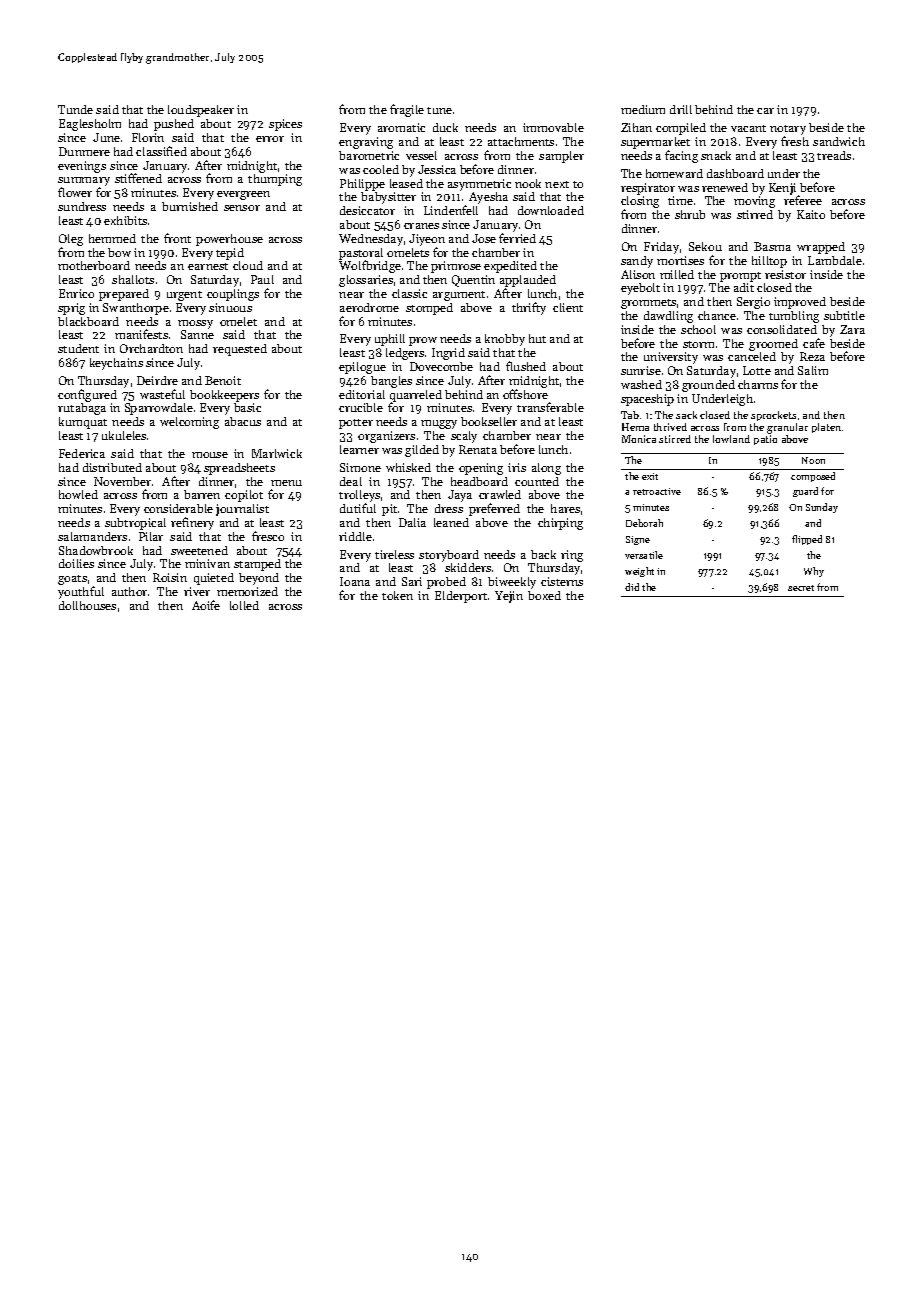 This document has height=1308, width=924. What do you see at coordinates (640, 203) in the document?
I see `closing` at bounding box center [640, 203].
